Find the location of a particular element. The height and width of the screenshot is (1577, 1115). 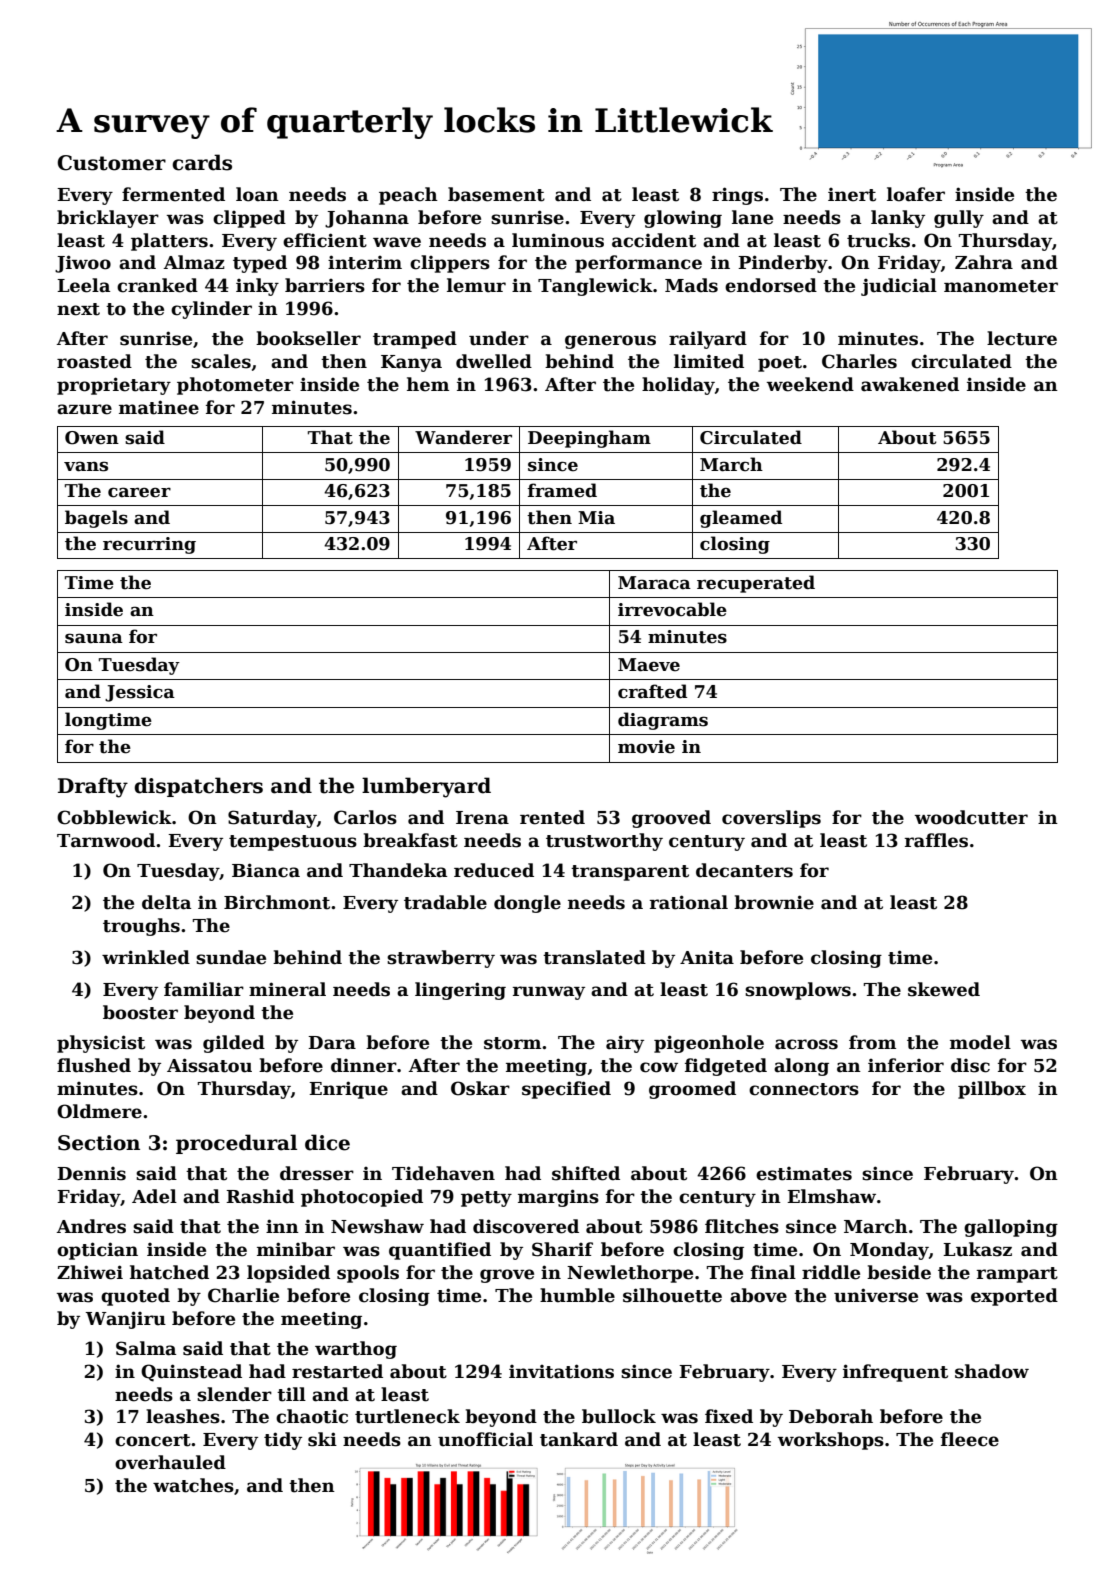

Tanglewick is located at coordinates (595, 287).
